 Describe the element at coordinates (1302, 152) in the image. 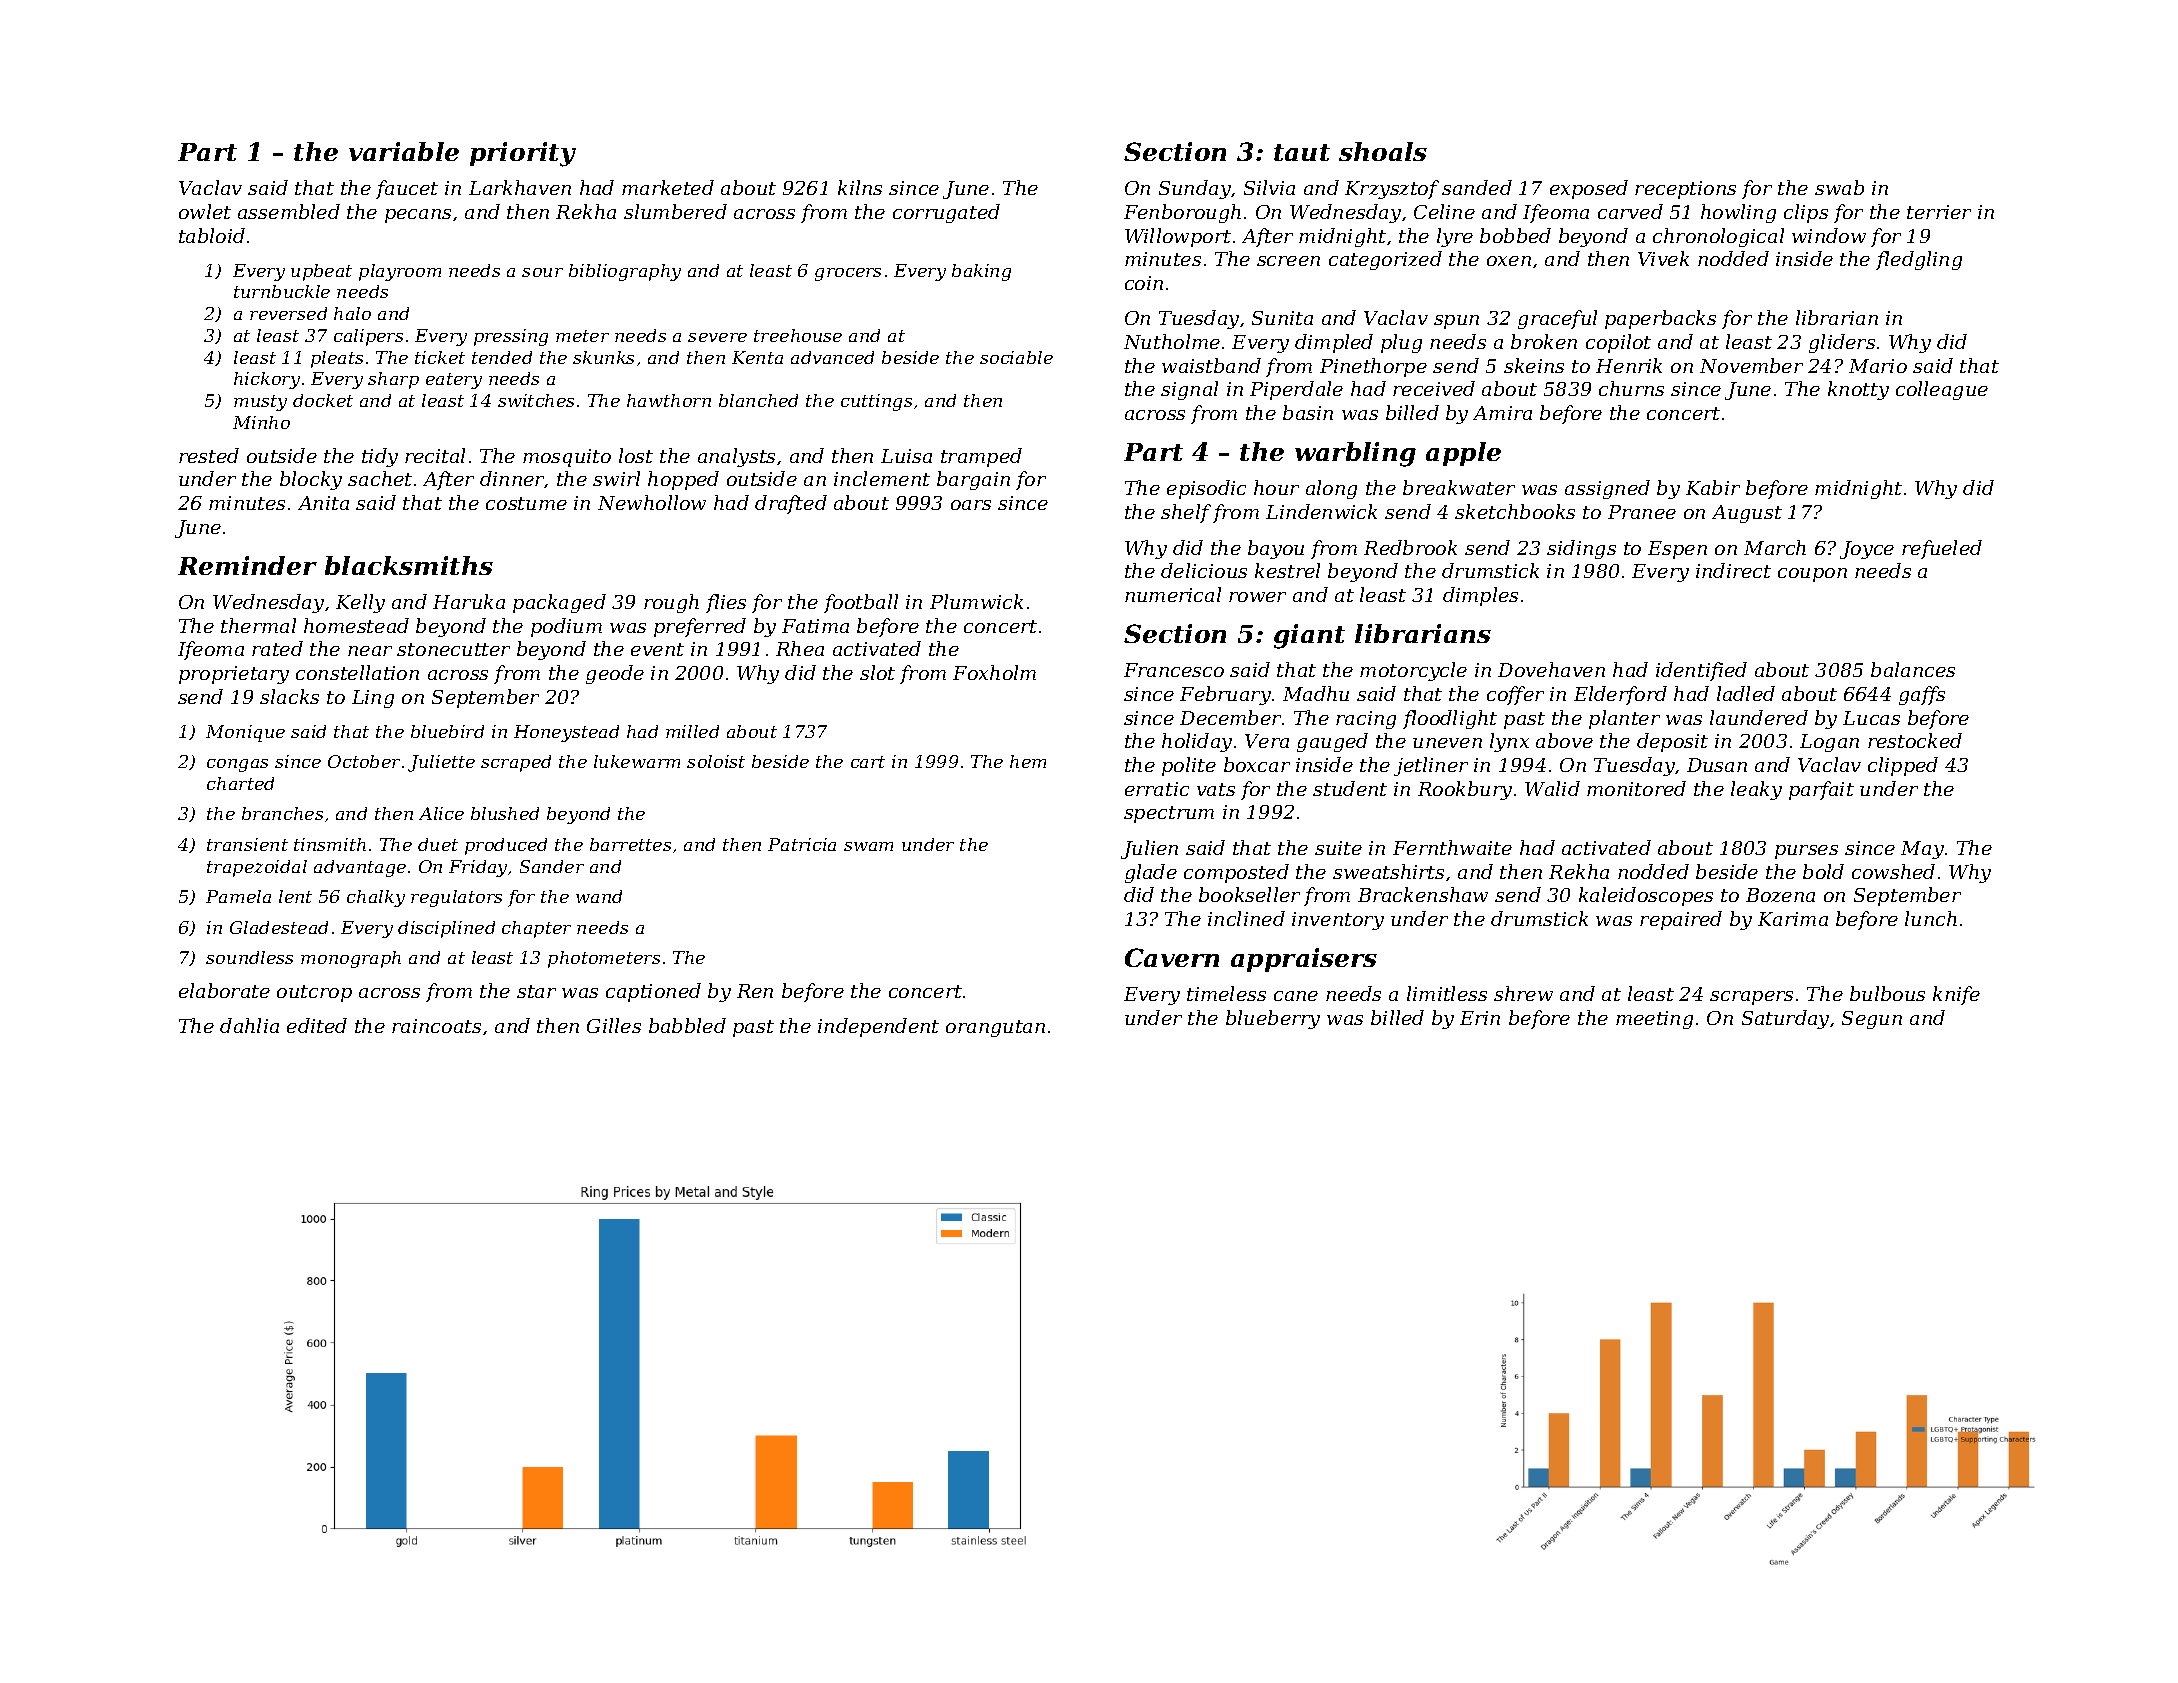

I see `taut` at that location.
